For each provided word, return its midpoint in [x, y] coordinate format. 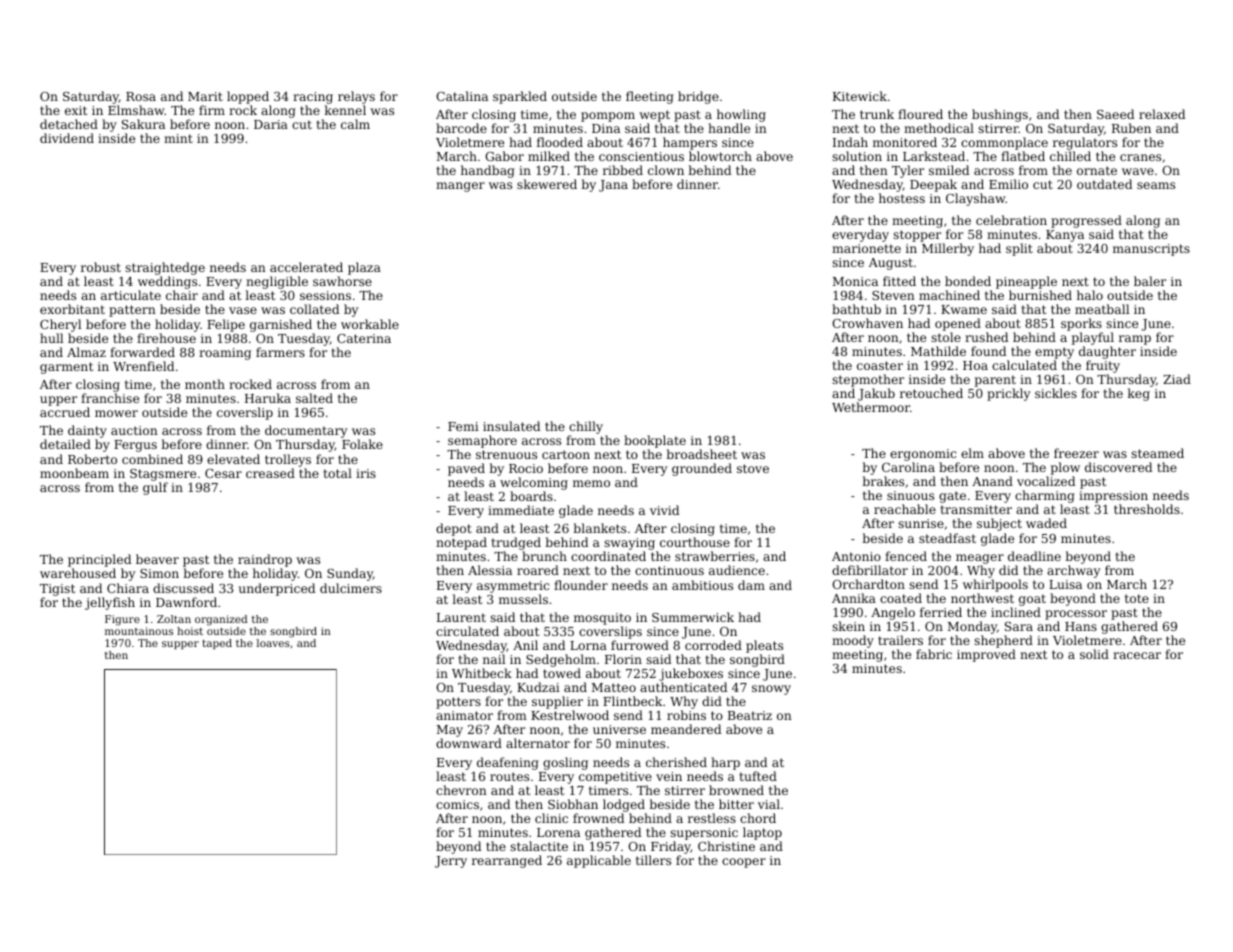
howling [741, 115]
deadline [1034, 556]
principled [99, 560]
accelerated [306, 267]
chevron [461, 790]
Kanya [1065, 236]
